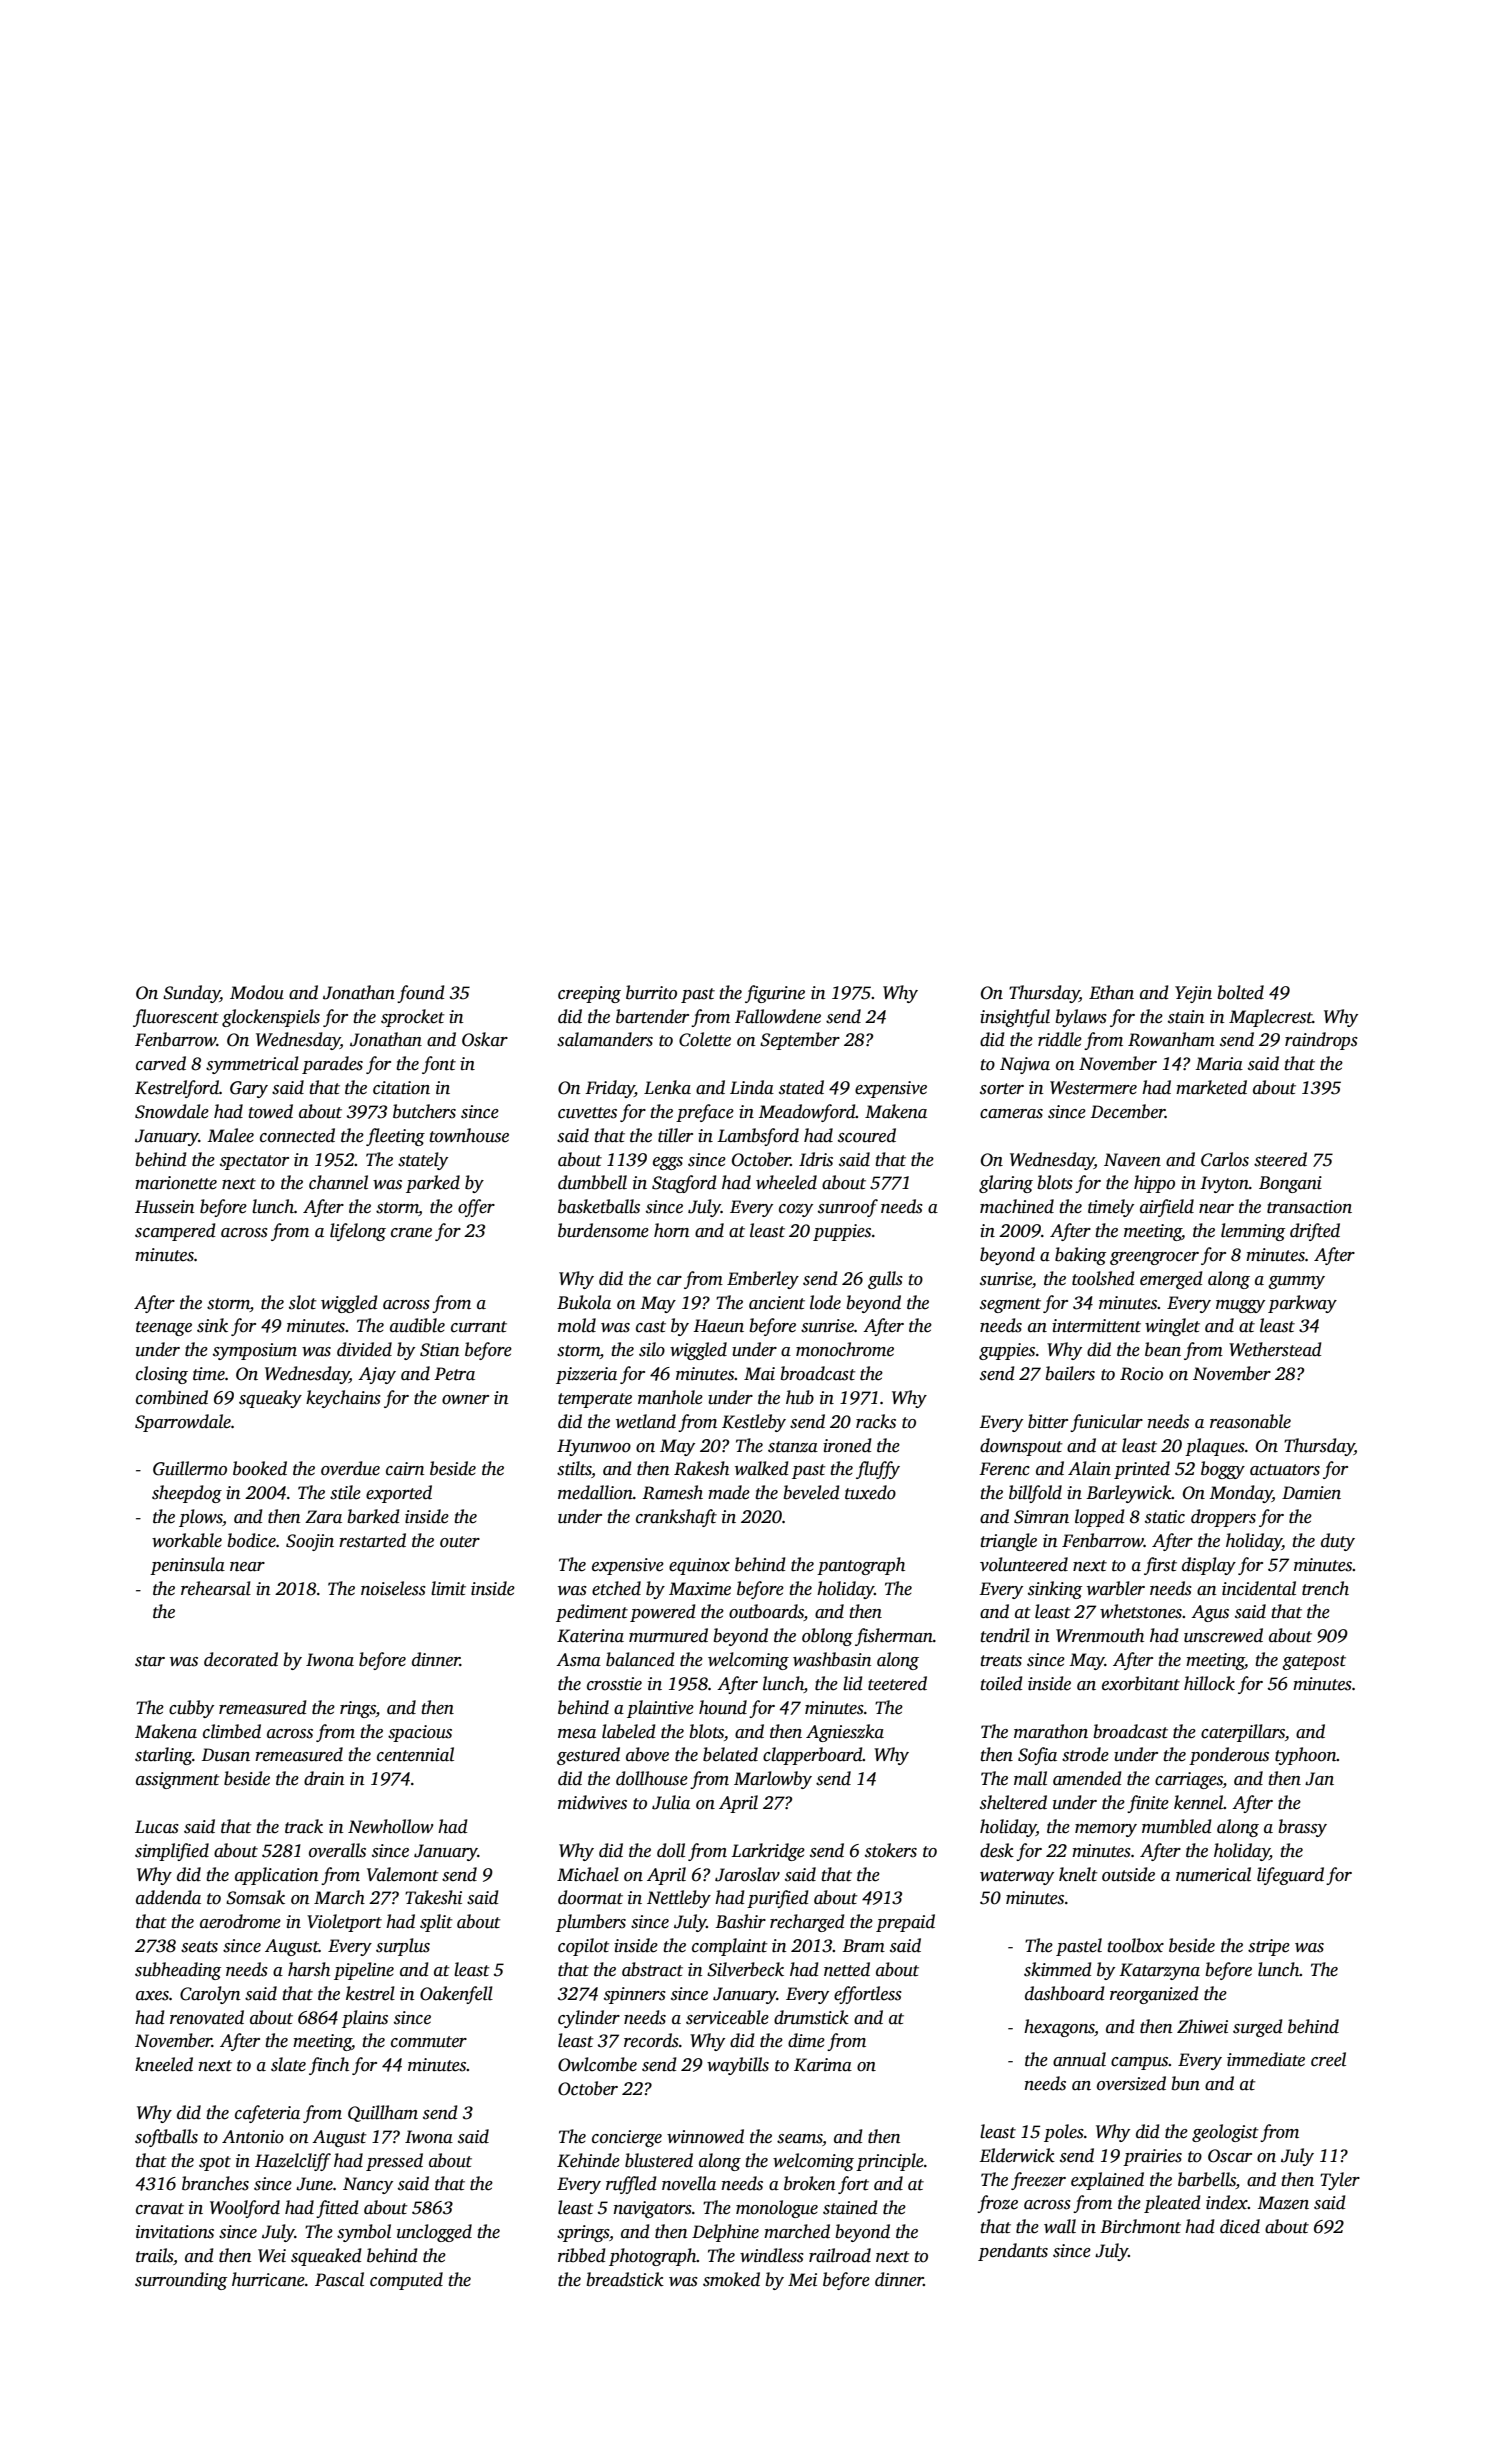 Image resolution: width=1496 pixels, height=2464 pixels. What do you see at coordinates (1209, 1683) in the screenshot?
I see `hillock` at bounding box center [1209, 1683].
